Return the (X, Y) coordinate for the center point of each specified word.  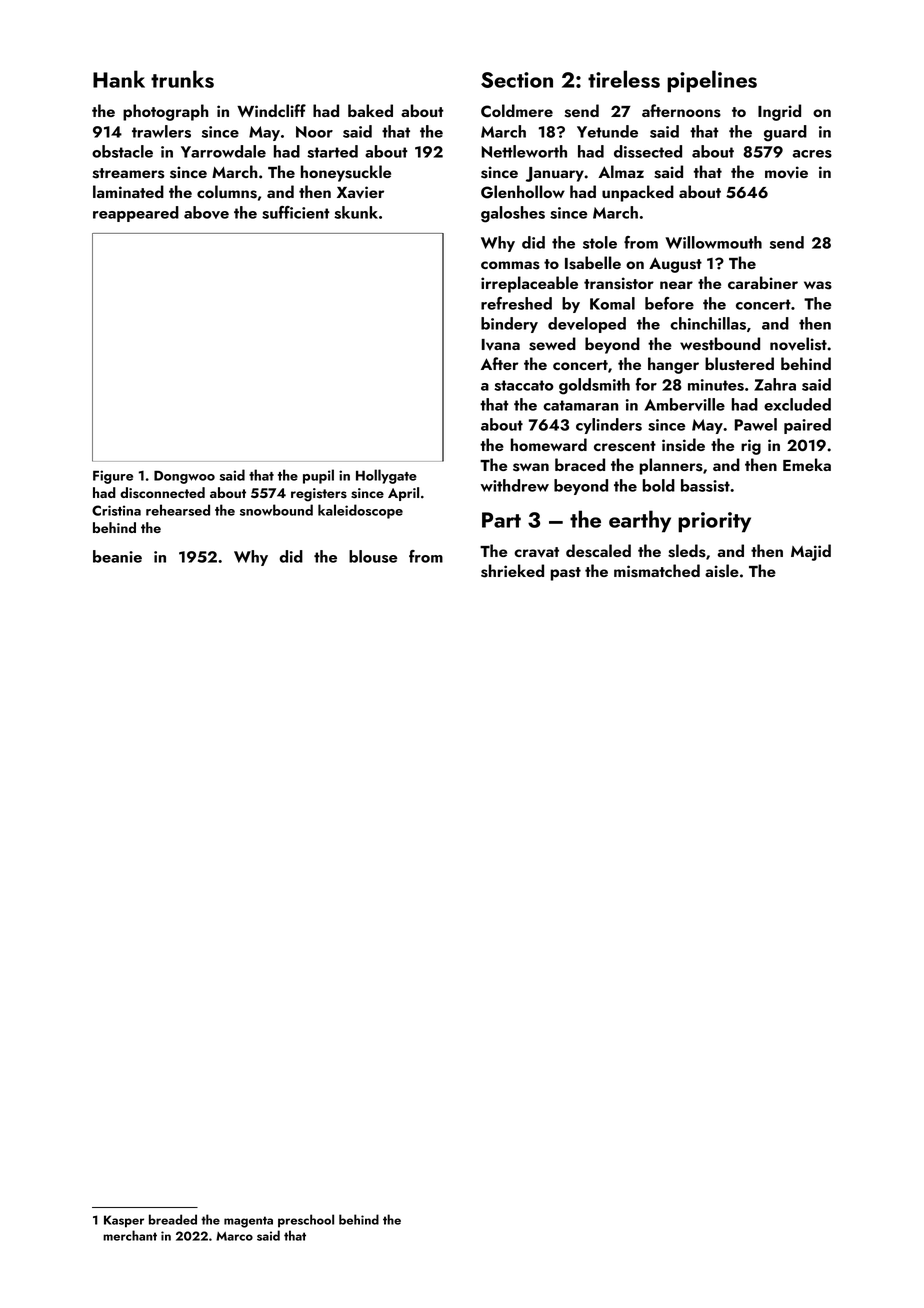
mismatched (657, 571)
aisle (722, 571)
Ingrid (779, 112)
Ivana (501, 344)
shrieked (512, 571)
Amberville (684, 404)
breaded (173, 1219)
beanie (117, 556)
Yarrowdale (223, 151)
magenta (248, 1222)
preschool (306, 1221)
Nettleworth (524, 151)
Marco (234, 1236)
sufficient (296, 212)
